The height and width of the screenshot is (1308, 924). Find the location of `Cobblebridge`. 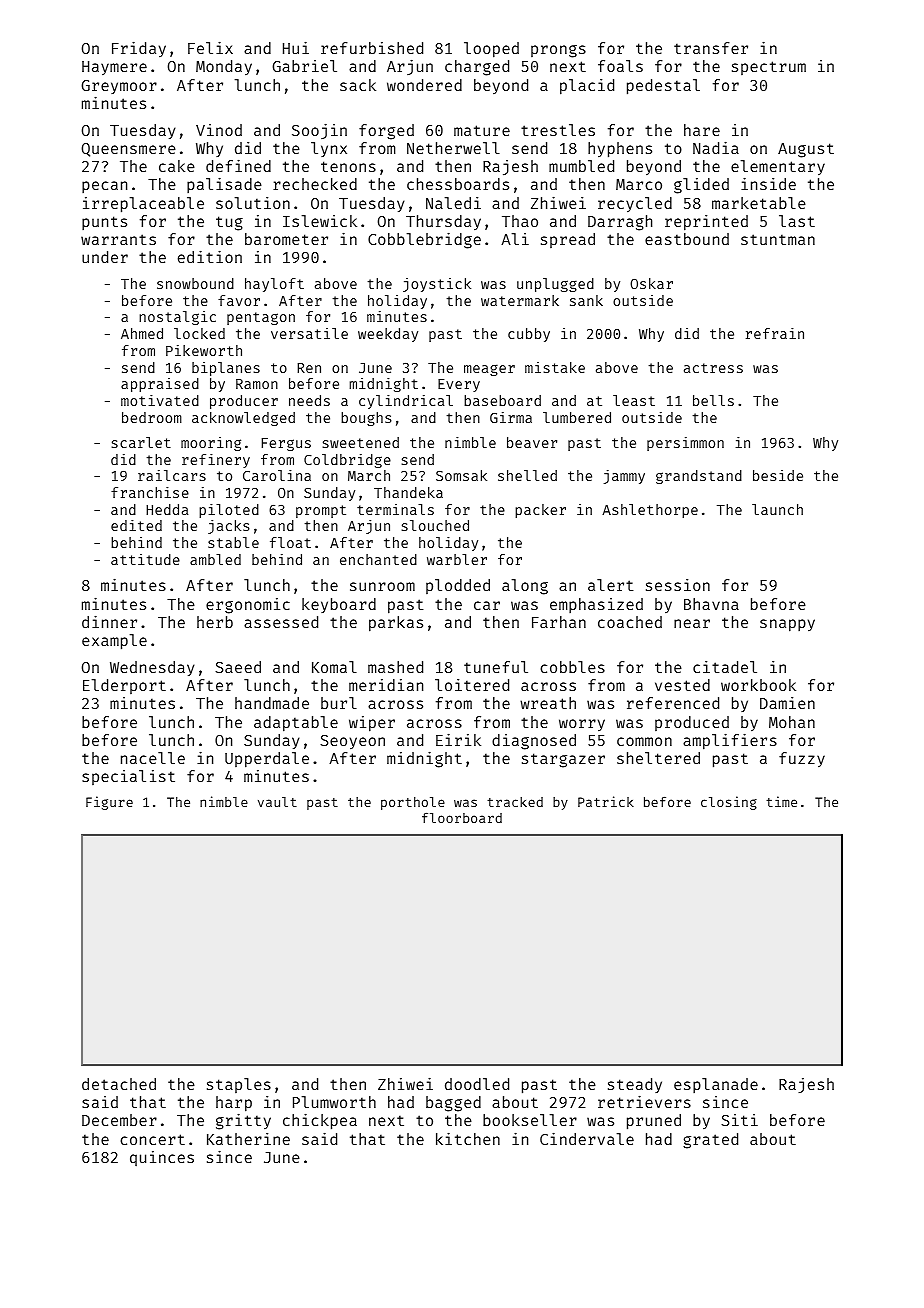

Cobblebridge is located at coordinates (424, 240).
